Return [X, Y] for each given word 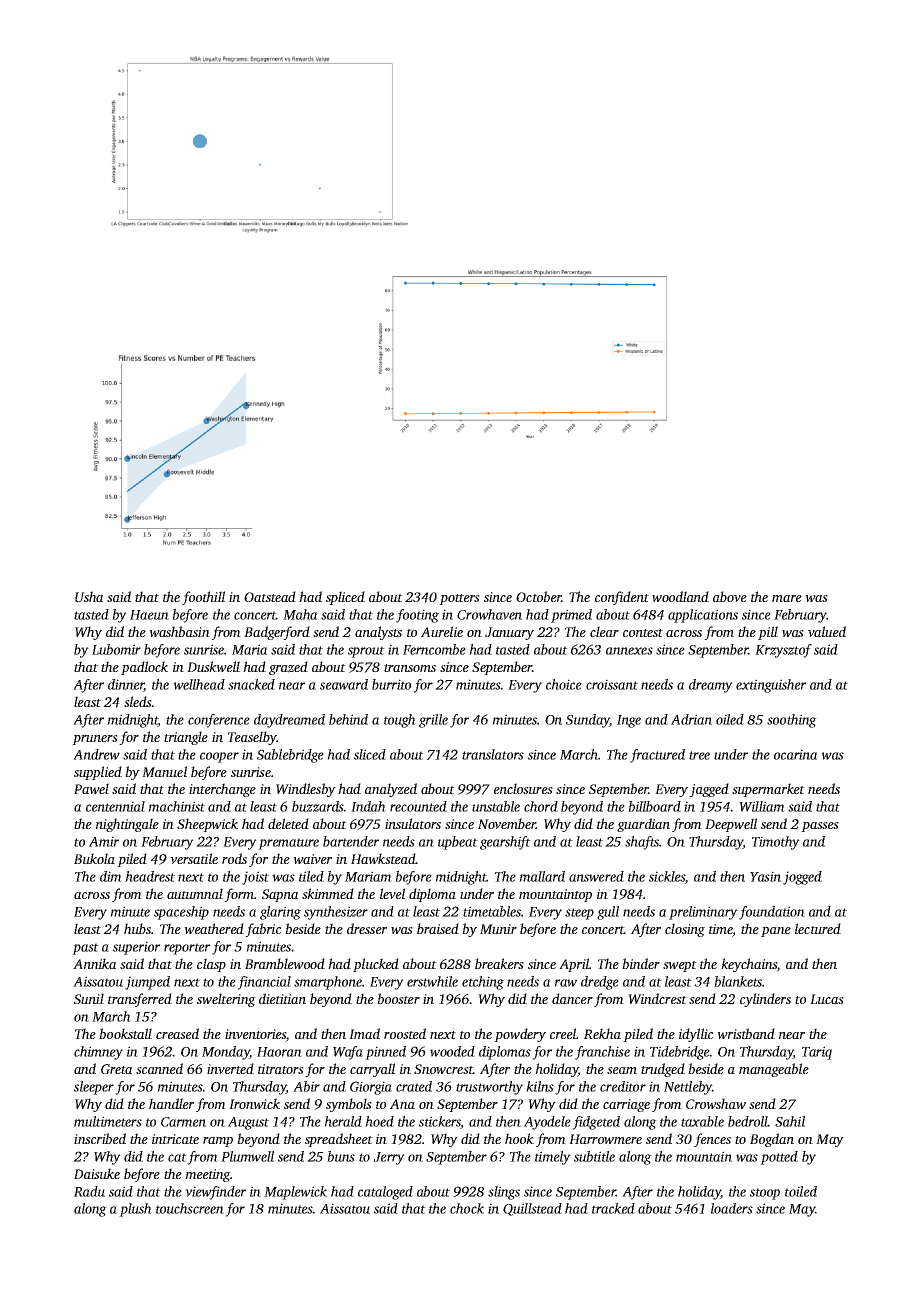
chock [467, 1208]
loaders [732, 1208]
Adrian [691, 719]
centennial [115, 806]
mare [787, 598]
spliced [345, 598]
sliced [370, 754]
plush [135, 1210]
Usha [89, 596]
